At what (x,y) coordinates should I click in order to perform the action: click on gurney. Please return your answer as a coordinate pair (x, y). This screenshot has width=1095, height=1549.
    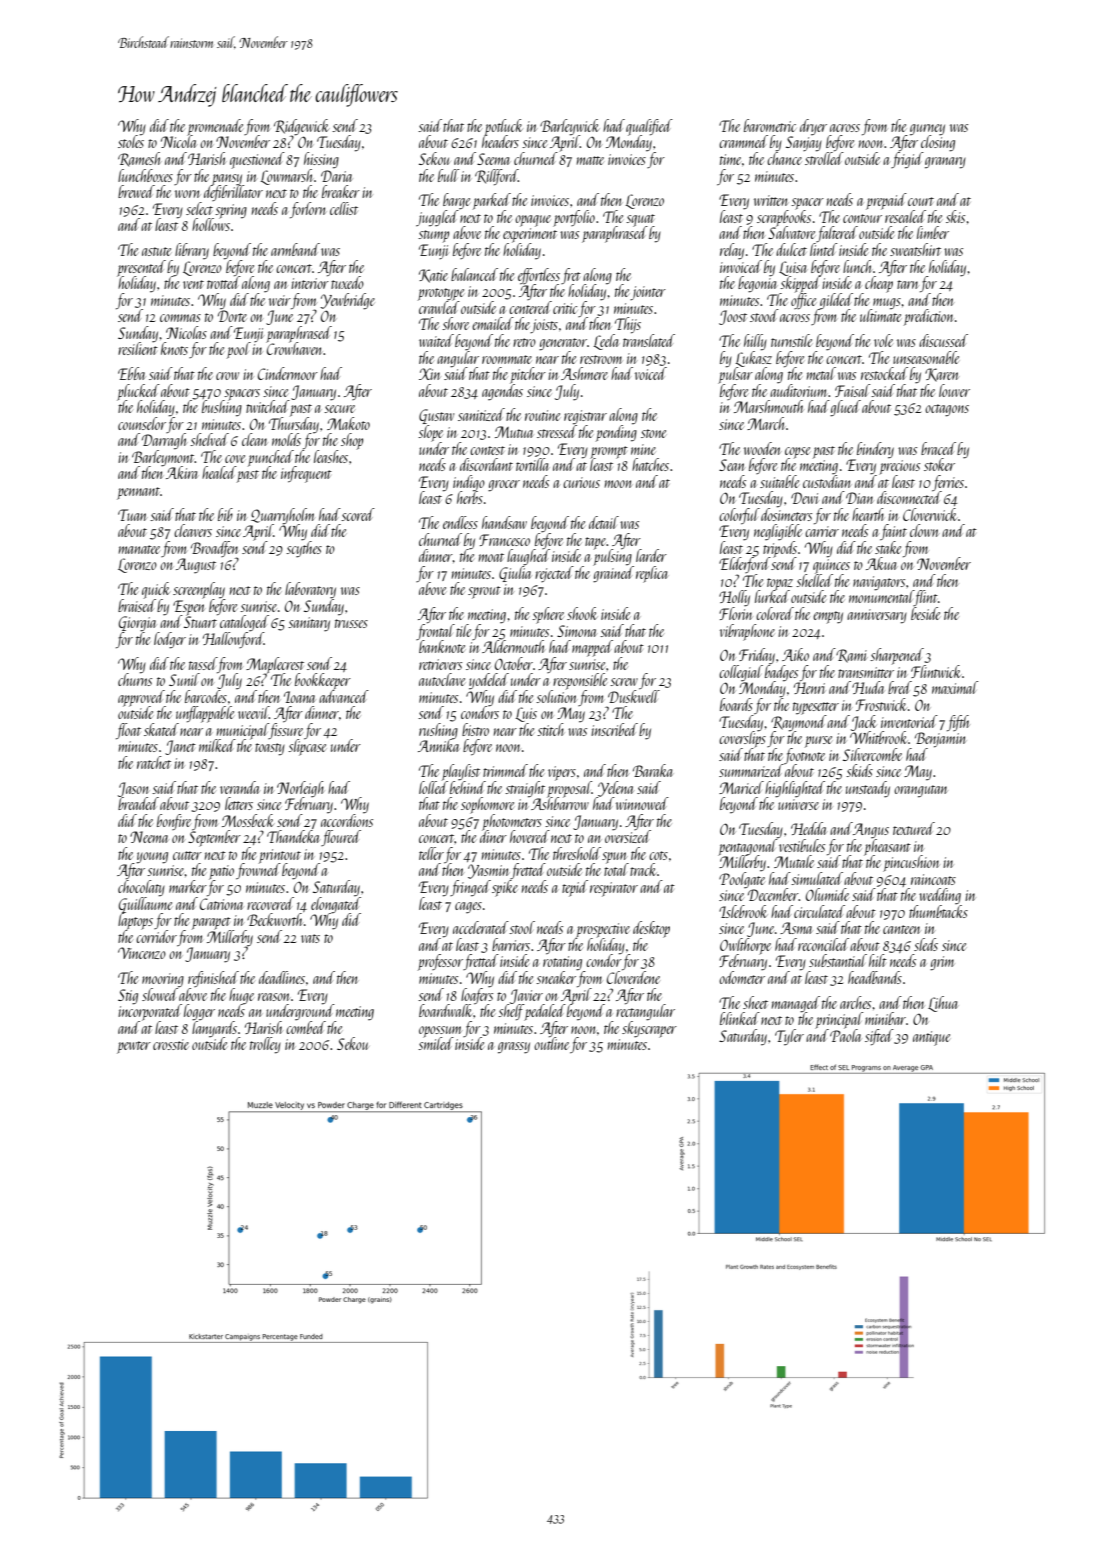
    Looking at the image, I should click on (927, 129).
